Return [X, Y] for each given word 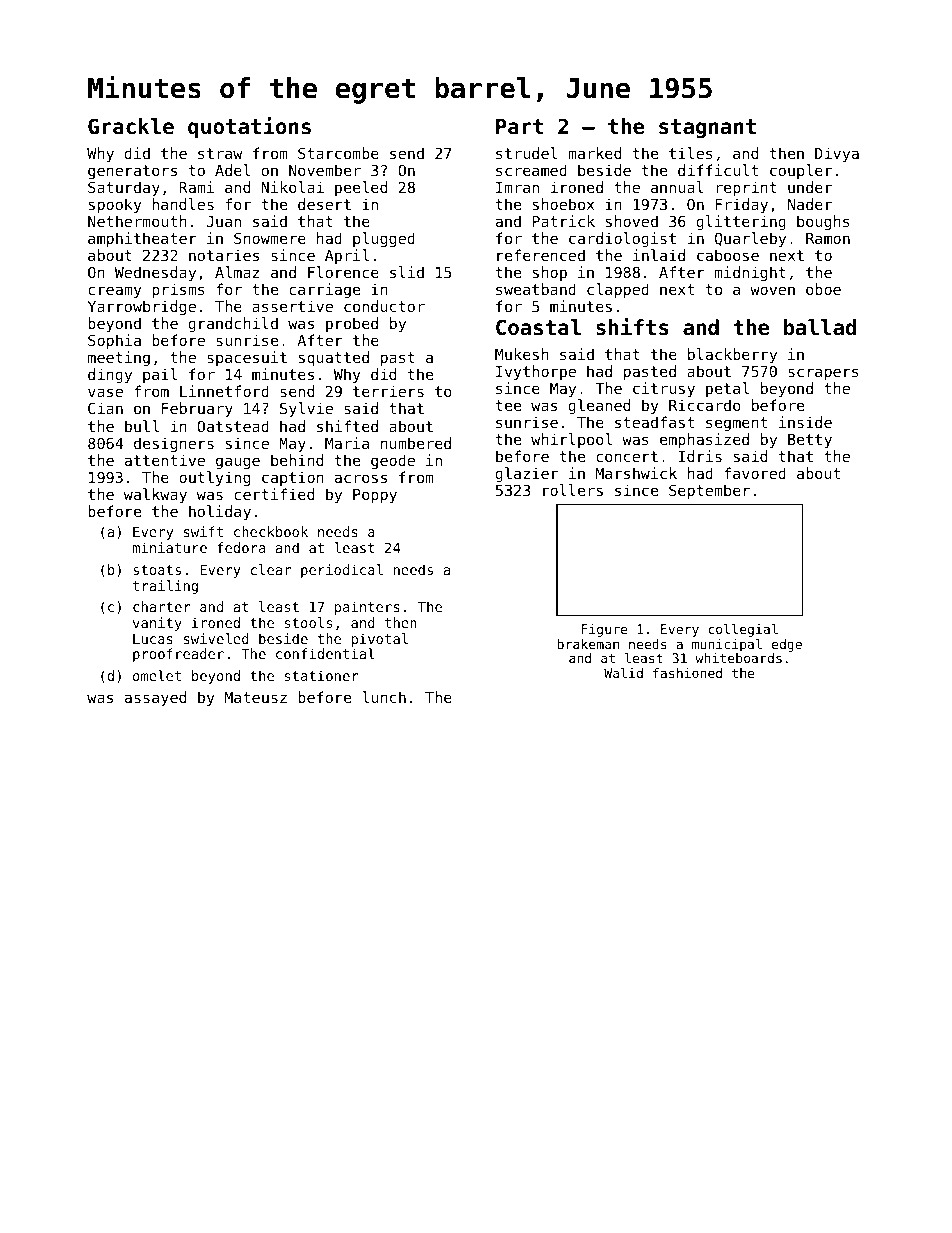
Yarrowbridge [142, 307]
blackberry [732, 355]
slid [407, 272]
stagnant [707, 129]
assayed [155, 698]
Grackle [131, 126]
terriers [388, 391]
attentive [165, 460]
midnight [750, 273]
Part [519, 127]
